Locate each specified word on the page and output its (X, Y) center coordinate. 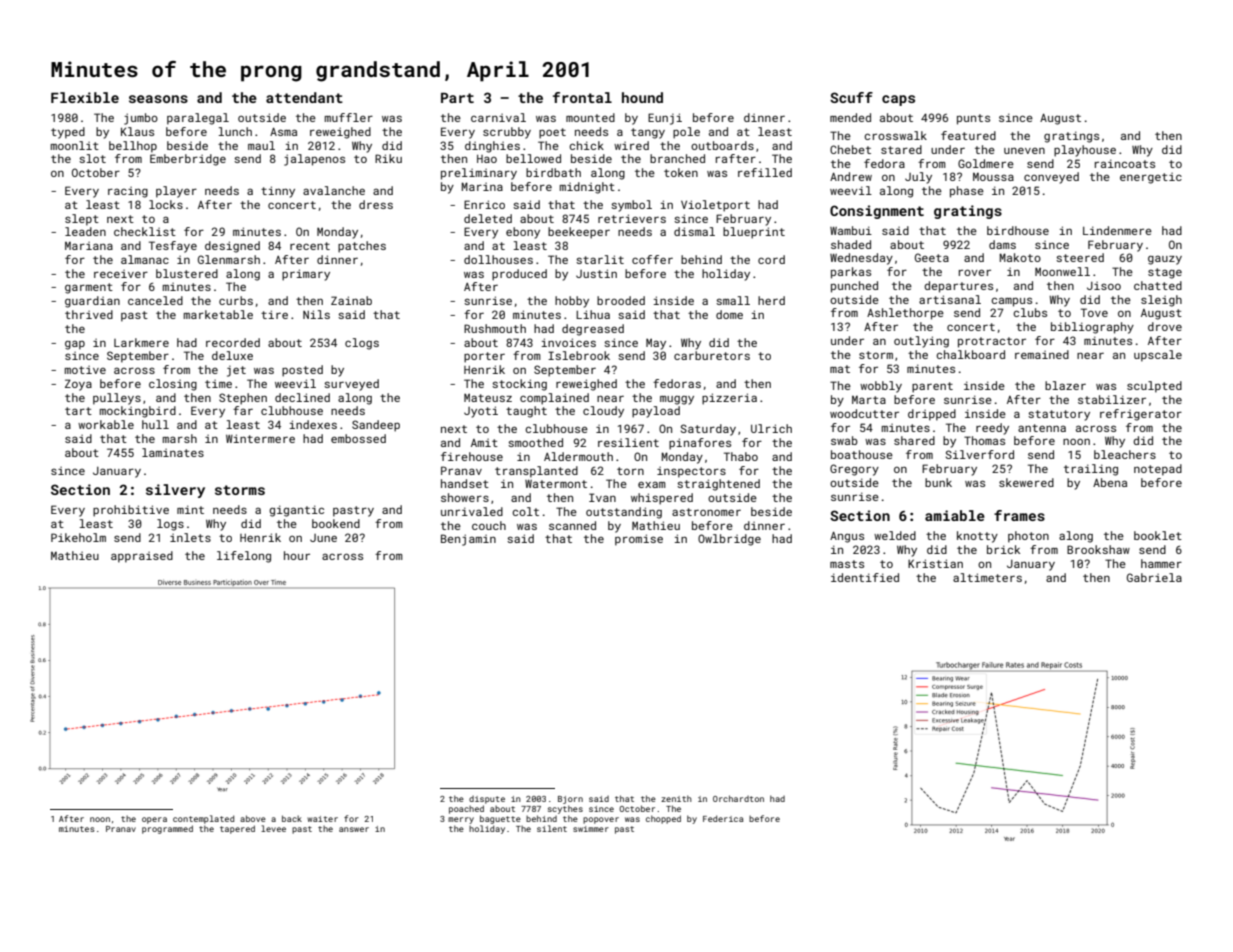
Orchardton (738, 798)
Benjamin (468, 540)
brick (1003, 549)
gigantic (296, 511)
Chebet (850, 149)
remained (1042, 354)
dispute (487, 800)
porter (484, 357)
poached (466, 809)
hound (642, 97)
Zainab (351, 300)
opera (154, 820)
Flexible (85, 97)
